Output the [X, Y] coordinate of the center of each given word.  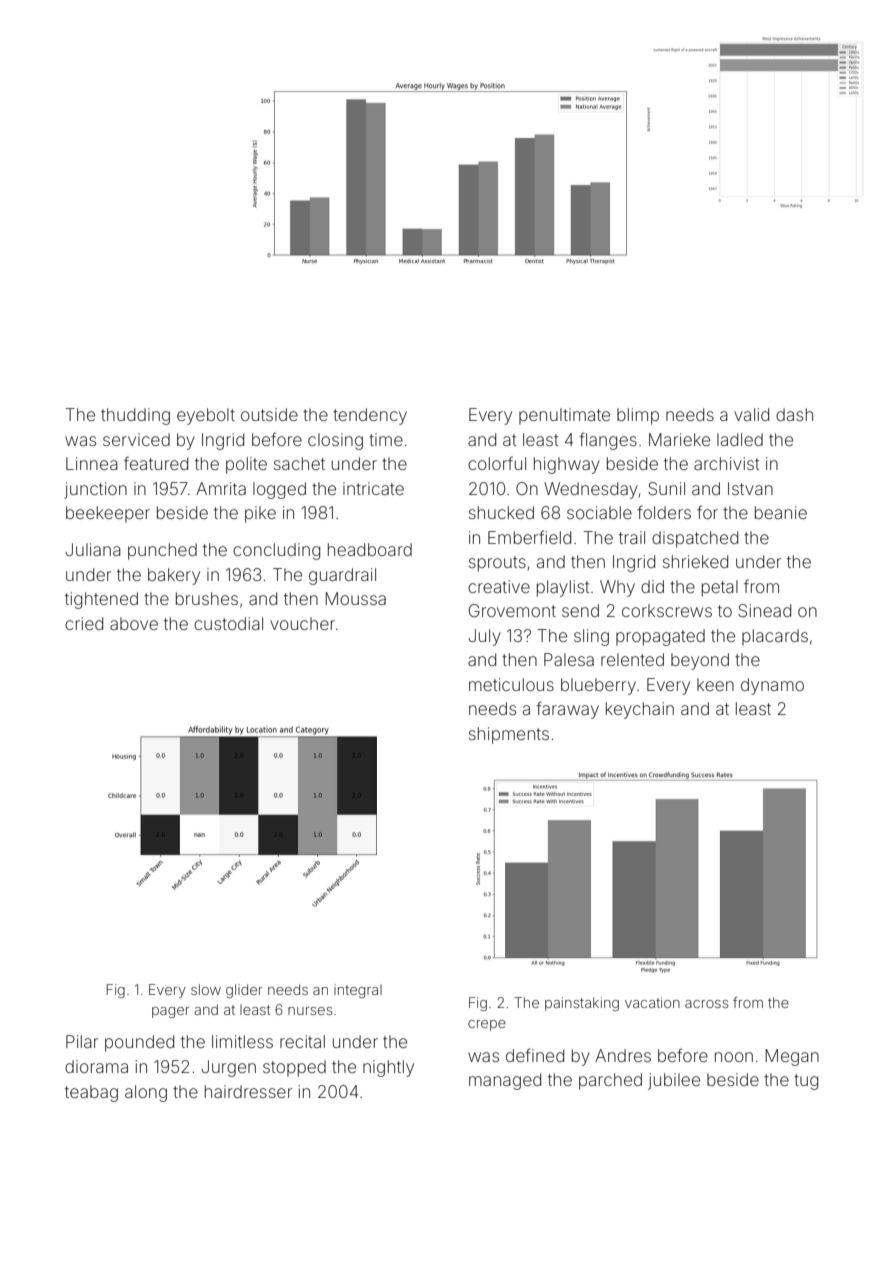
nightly [388, 1068]
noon [734, 1057]
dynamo [772, 686]
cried [84, 623]
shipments [509, 735]
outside [269, 414]
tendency [370, 416]
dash [794, 414]
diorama [96, 1066]
